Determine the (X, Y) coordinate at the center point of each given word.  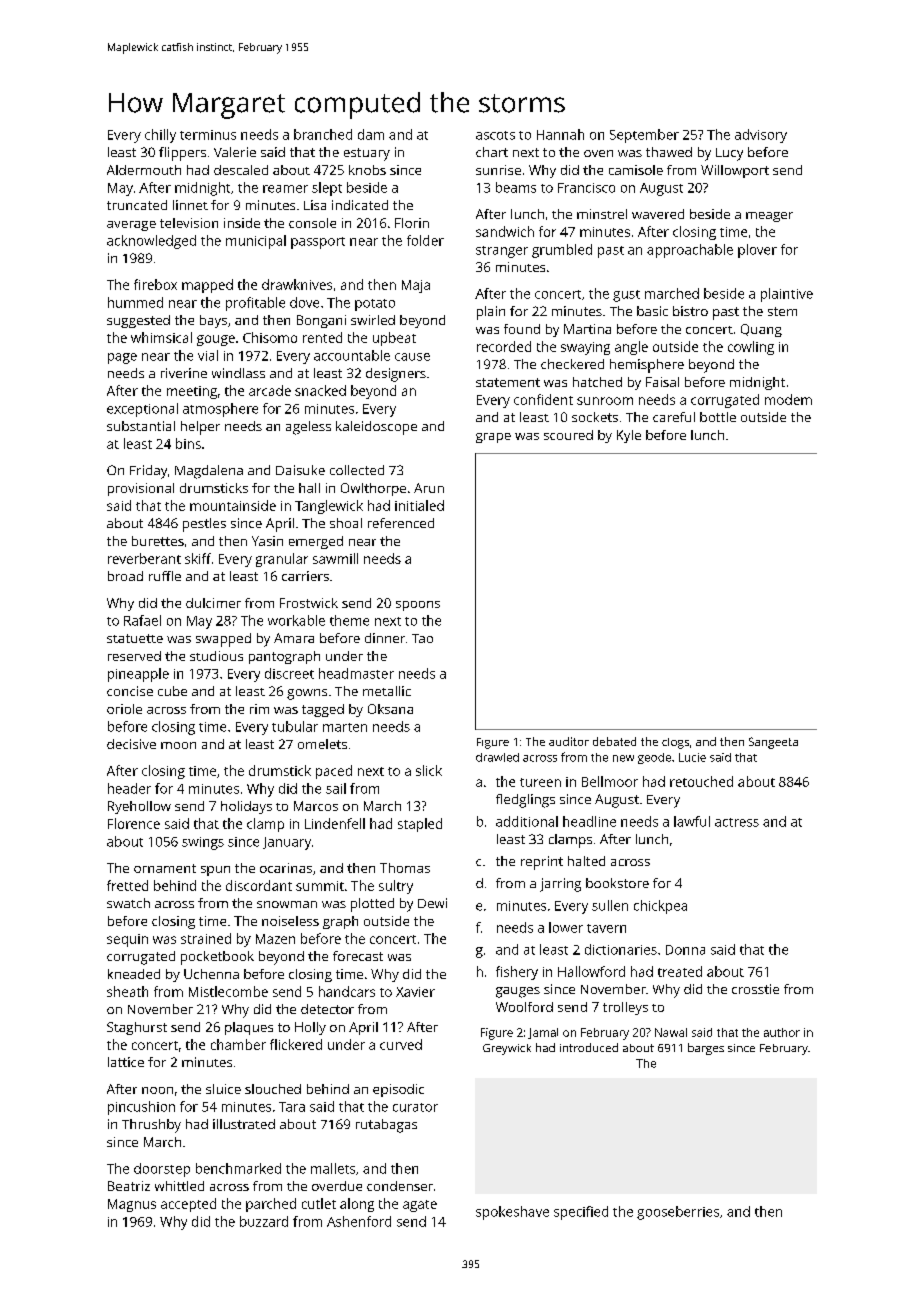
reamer (285, 189)
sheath (127, 991)
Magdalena (209, 472)
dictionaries (621, 949)
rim (259, 709)
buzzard (264, 1221)
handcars (347, 991)
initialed (419, 505)
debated (614, 741)
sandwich (505, 231)
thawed (669, 152)
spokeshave (512, 1213)
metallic (387, 691)
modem (788, 399)
